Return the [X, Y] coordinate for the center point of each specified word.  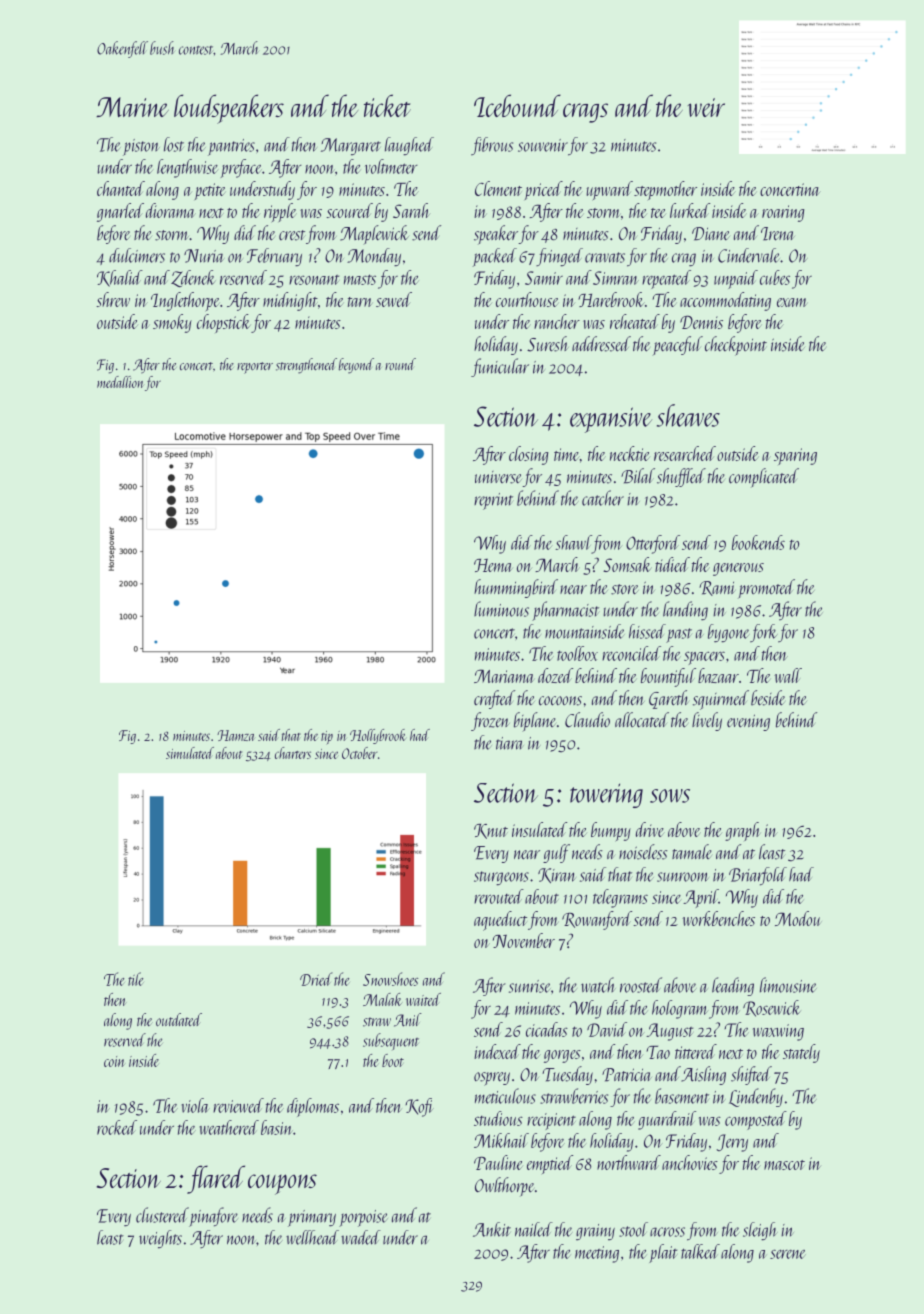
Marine [132, 107]
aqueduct [500, 921]
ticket [387, 105]
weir [706, 107]
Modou [797, 918]
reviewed [238, 1105]
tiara [510, 743]
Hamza [236, 735]
